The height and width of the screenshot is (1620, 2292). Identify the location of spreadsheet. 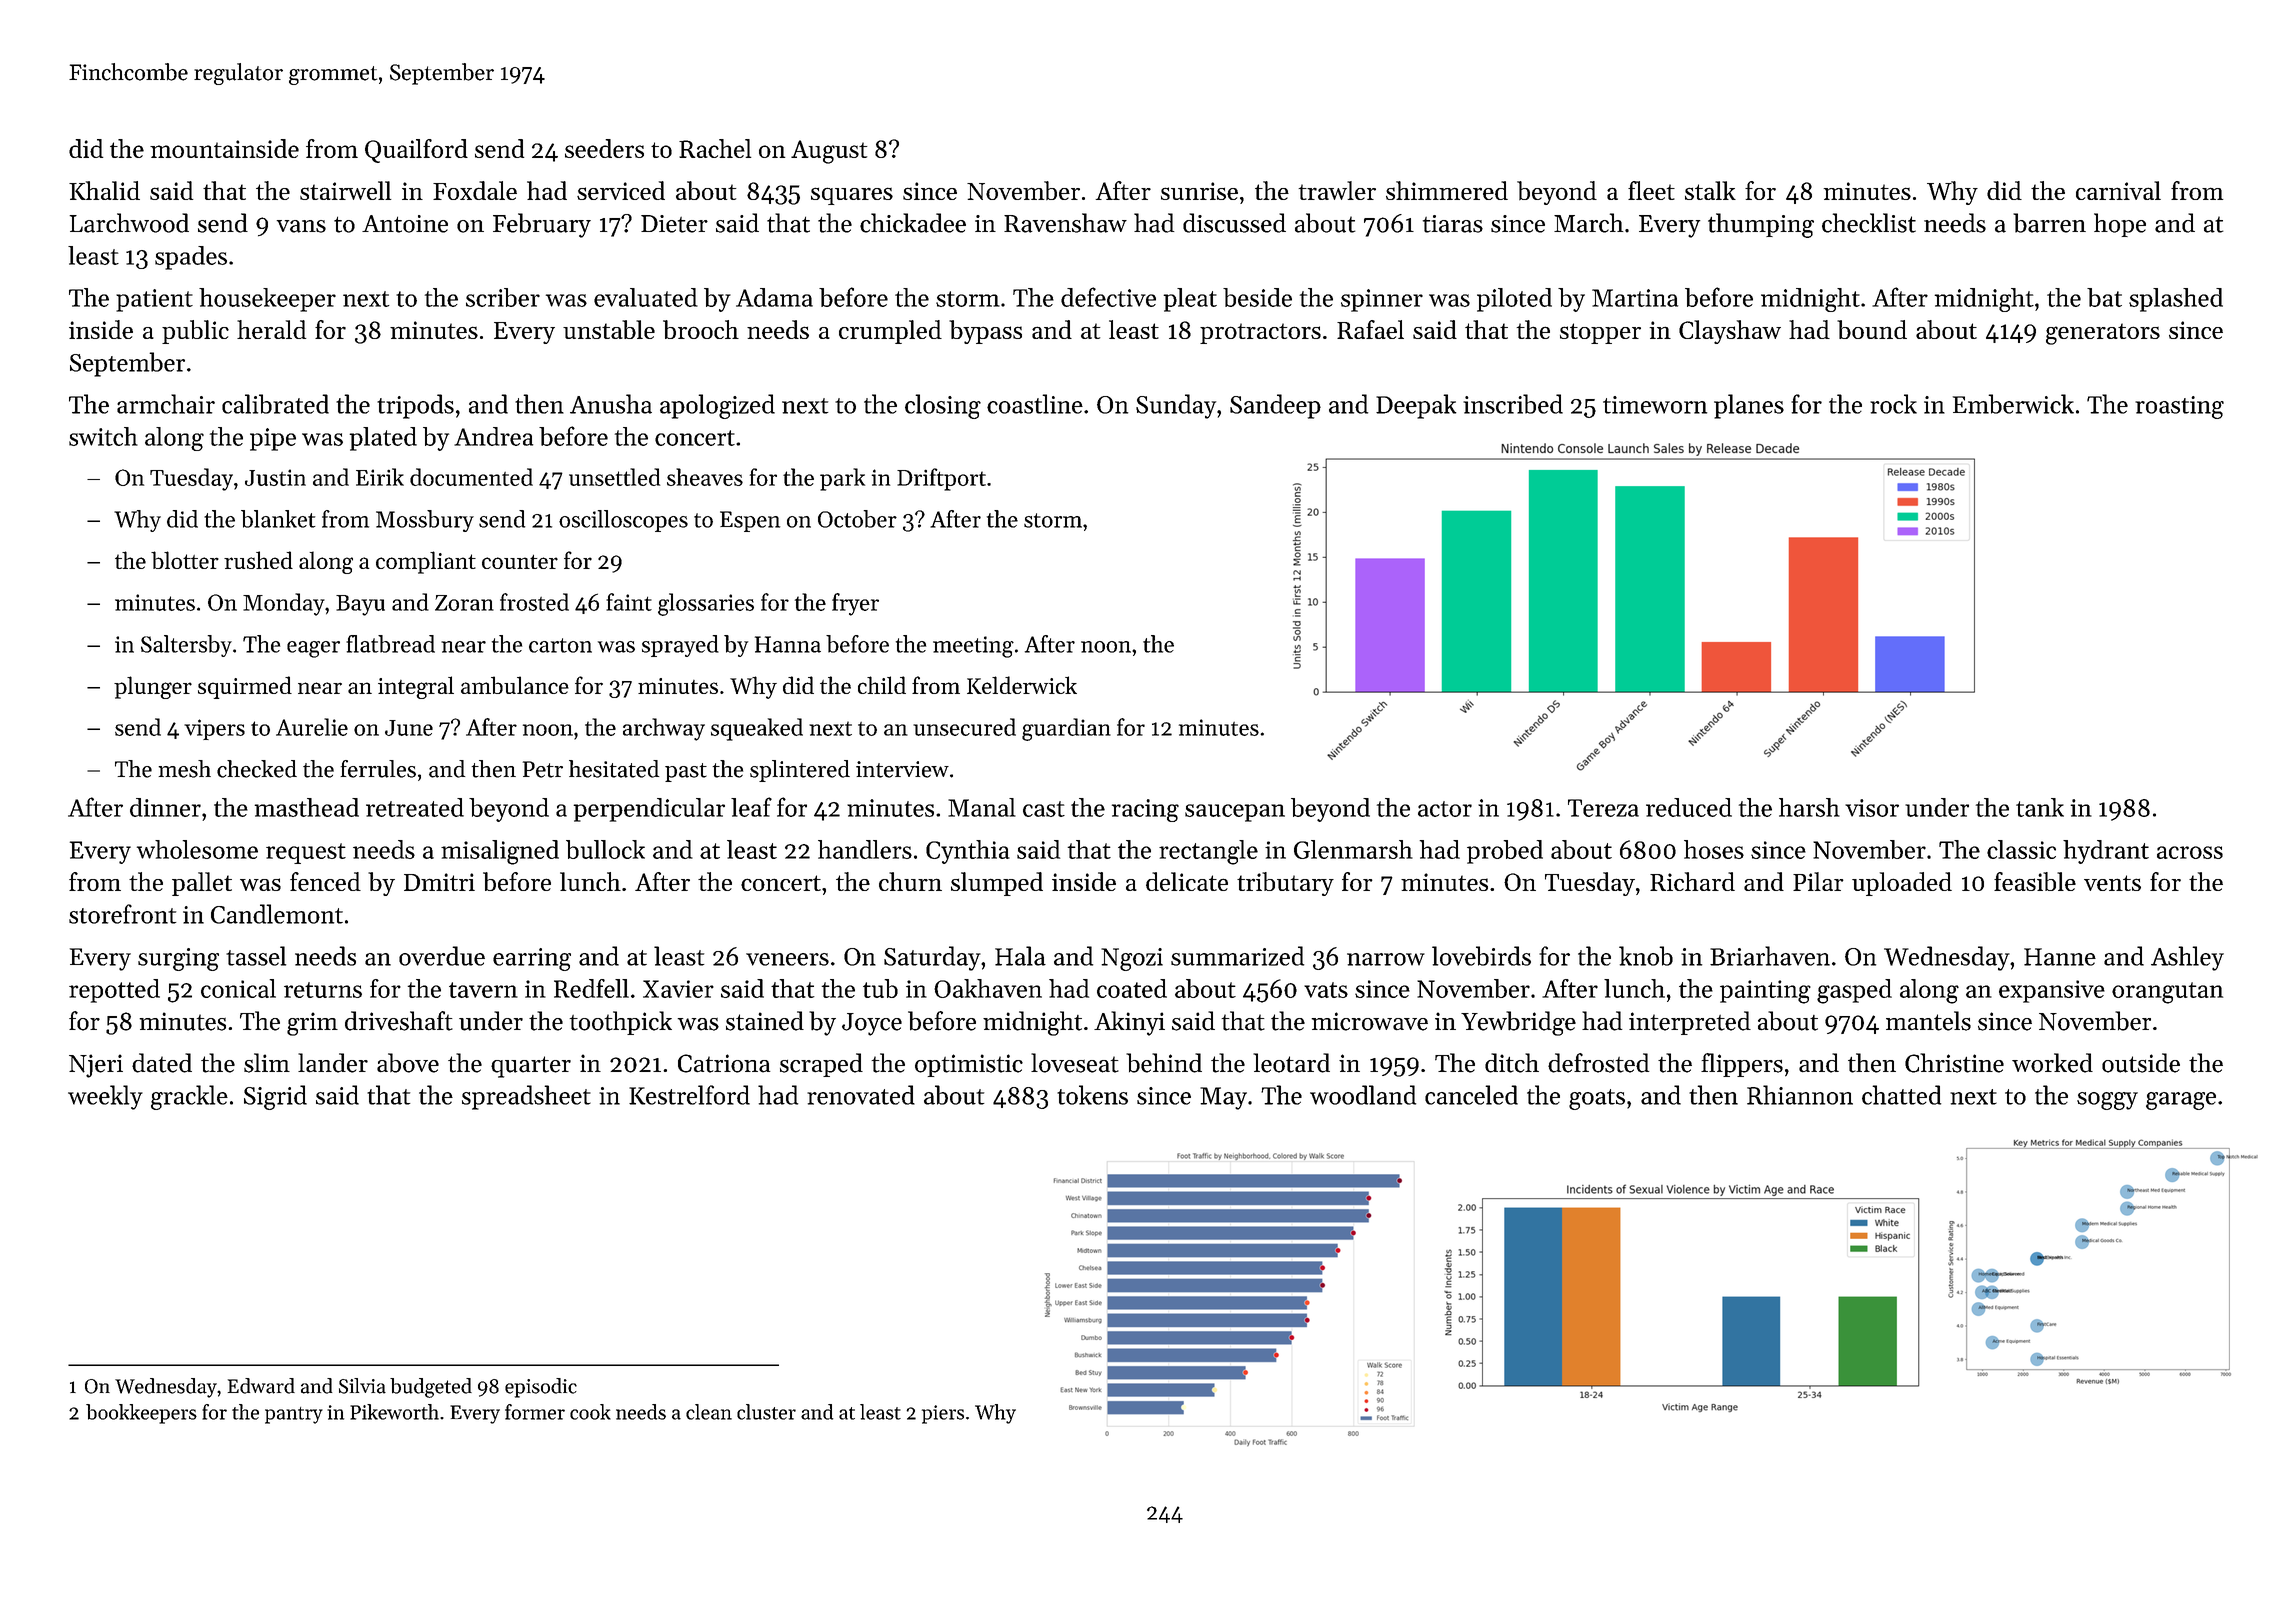
(526, 1097).
